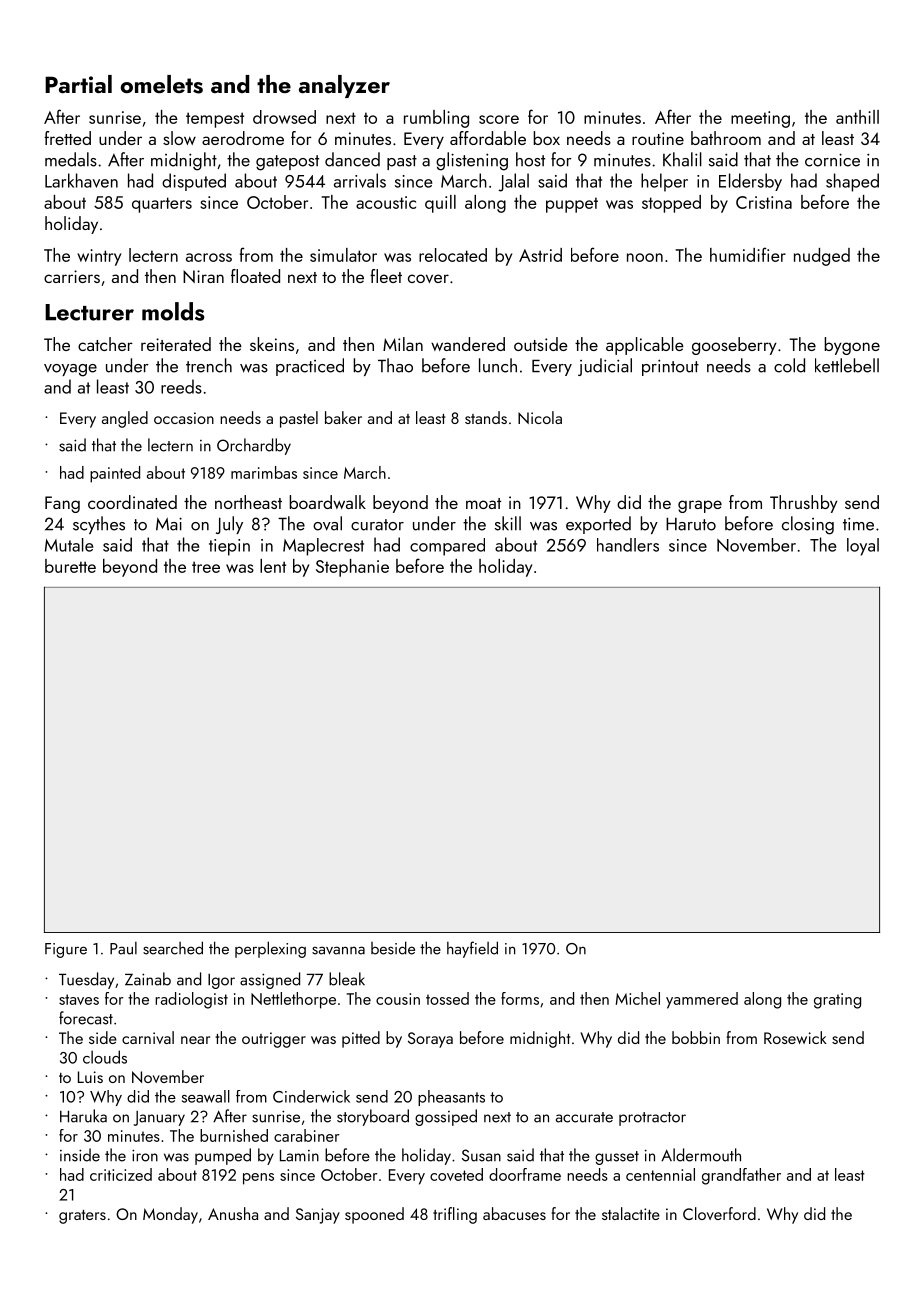 The height and width of the screenshot is (1308, 924). I want to click on meeting, so click(760, 119).
